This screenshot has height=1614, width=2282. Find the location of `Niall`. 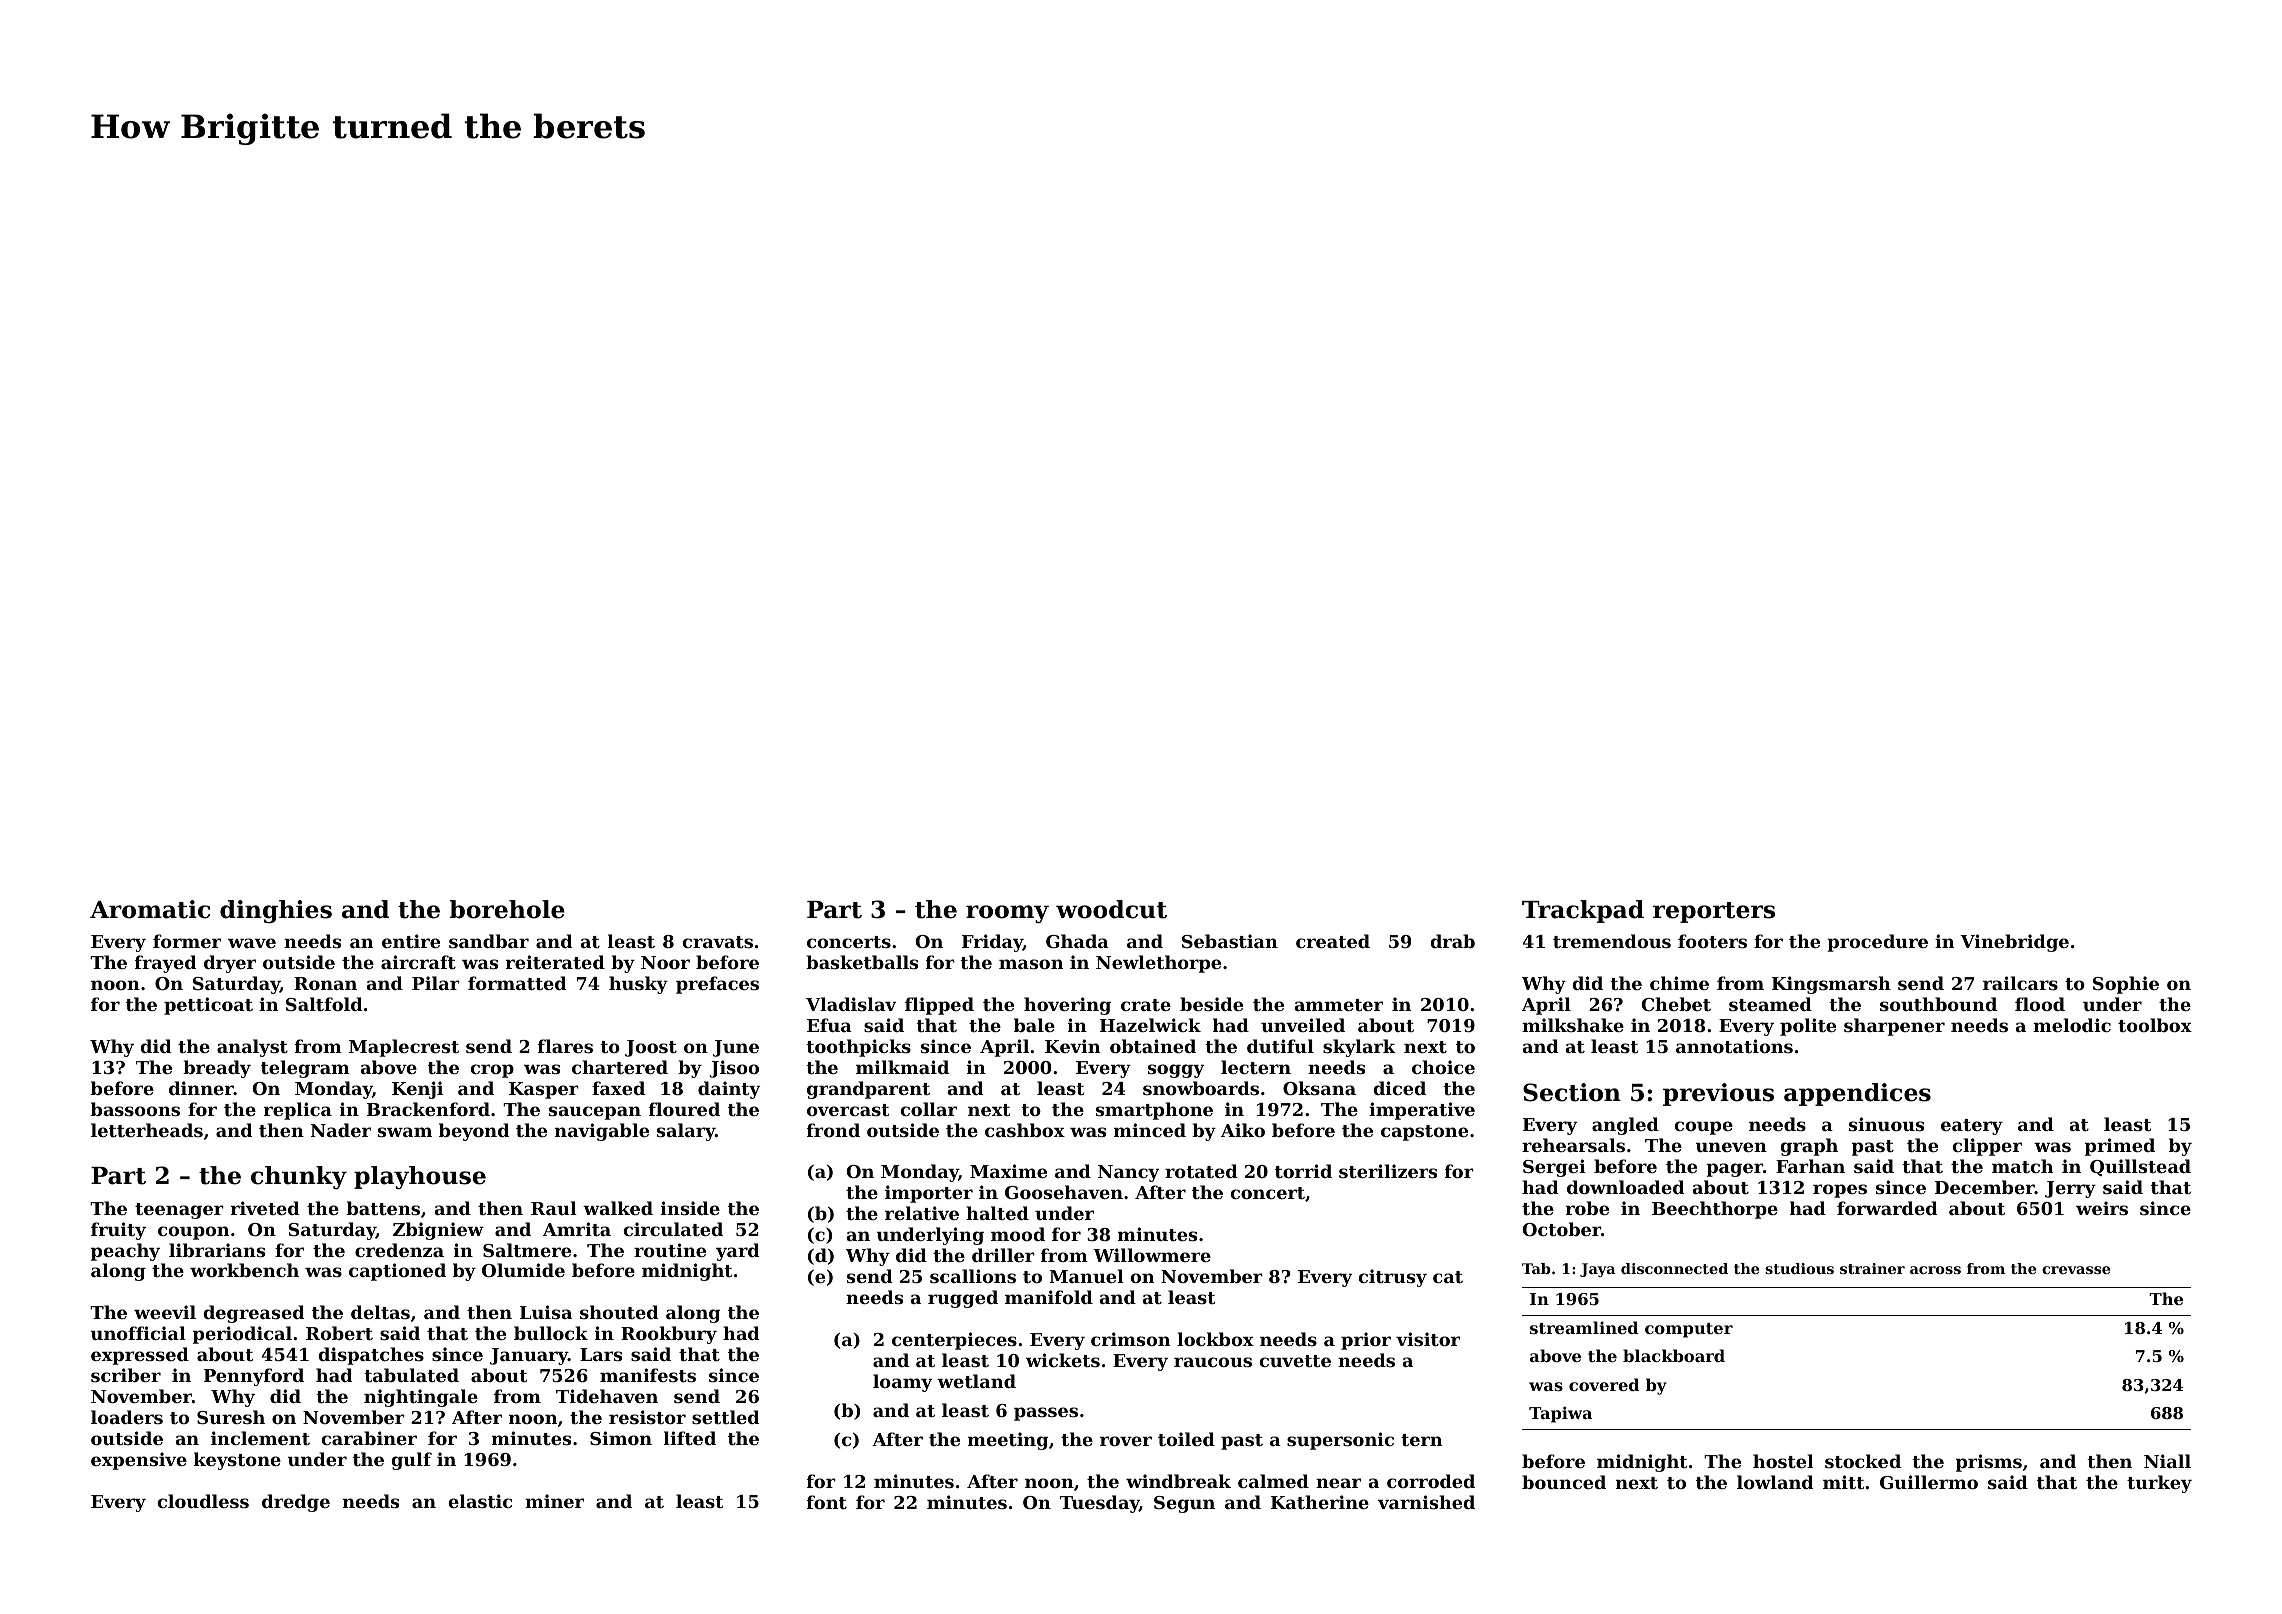

Niall is located at coordinates (2167, 1461).
